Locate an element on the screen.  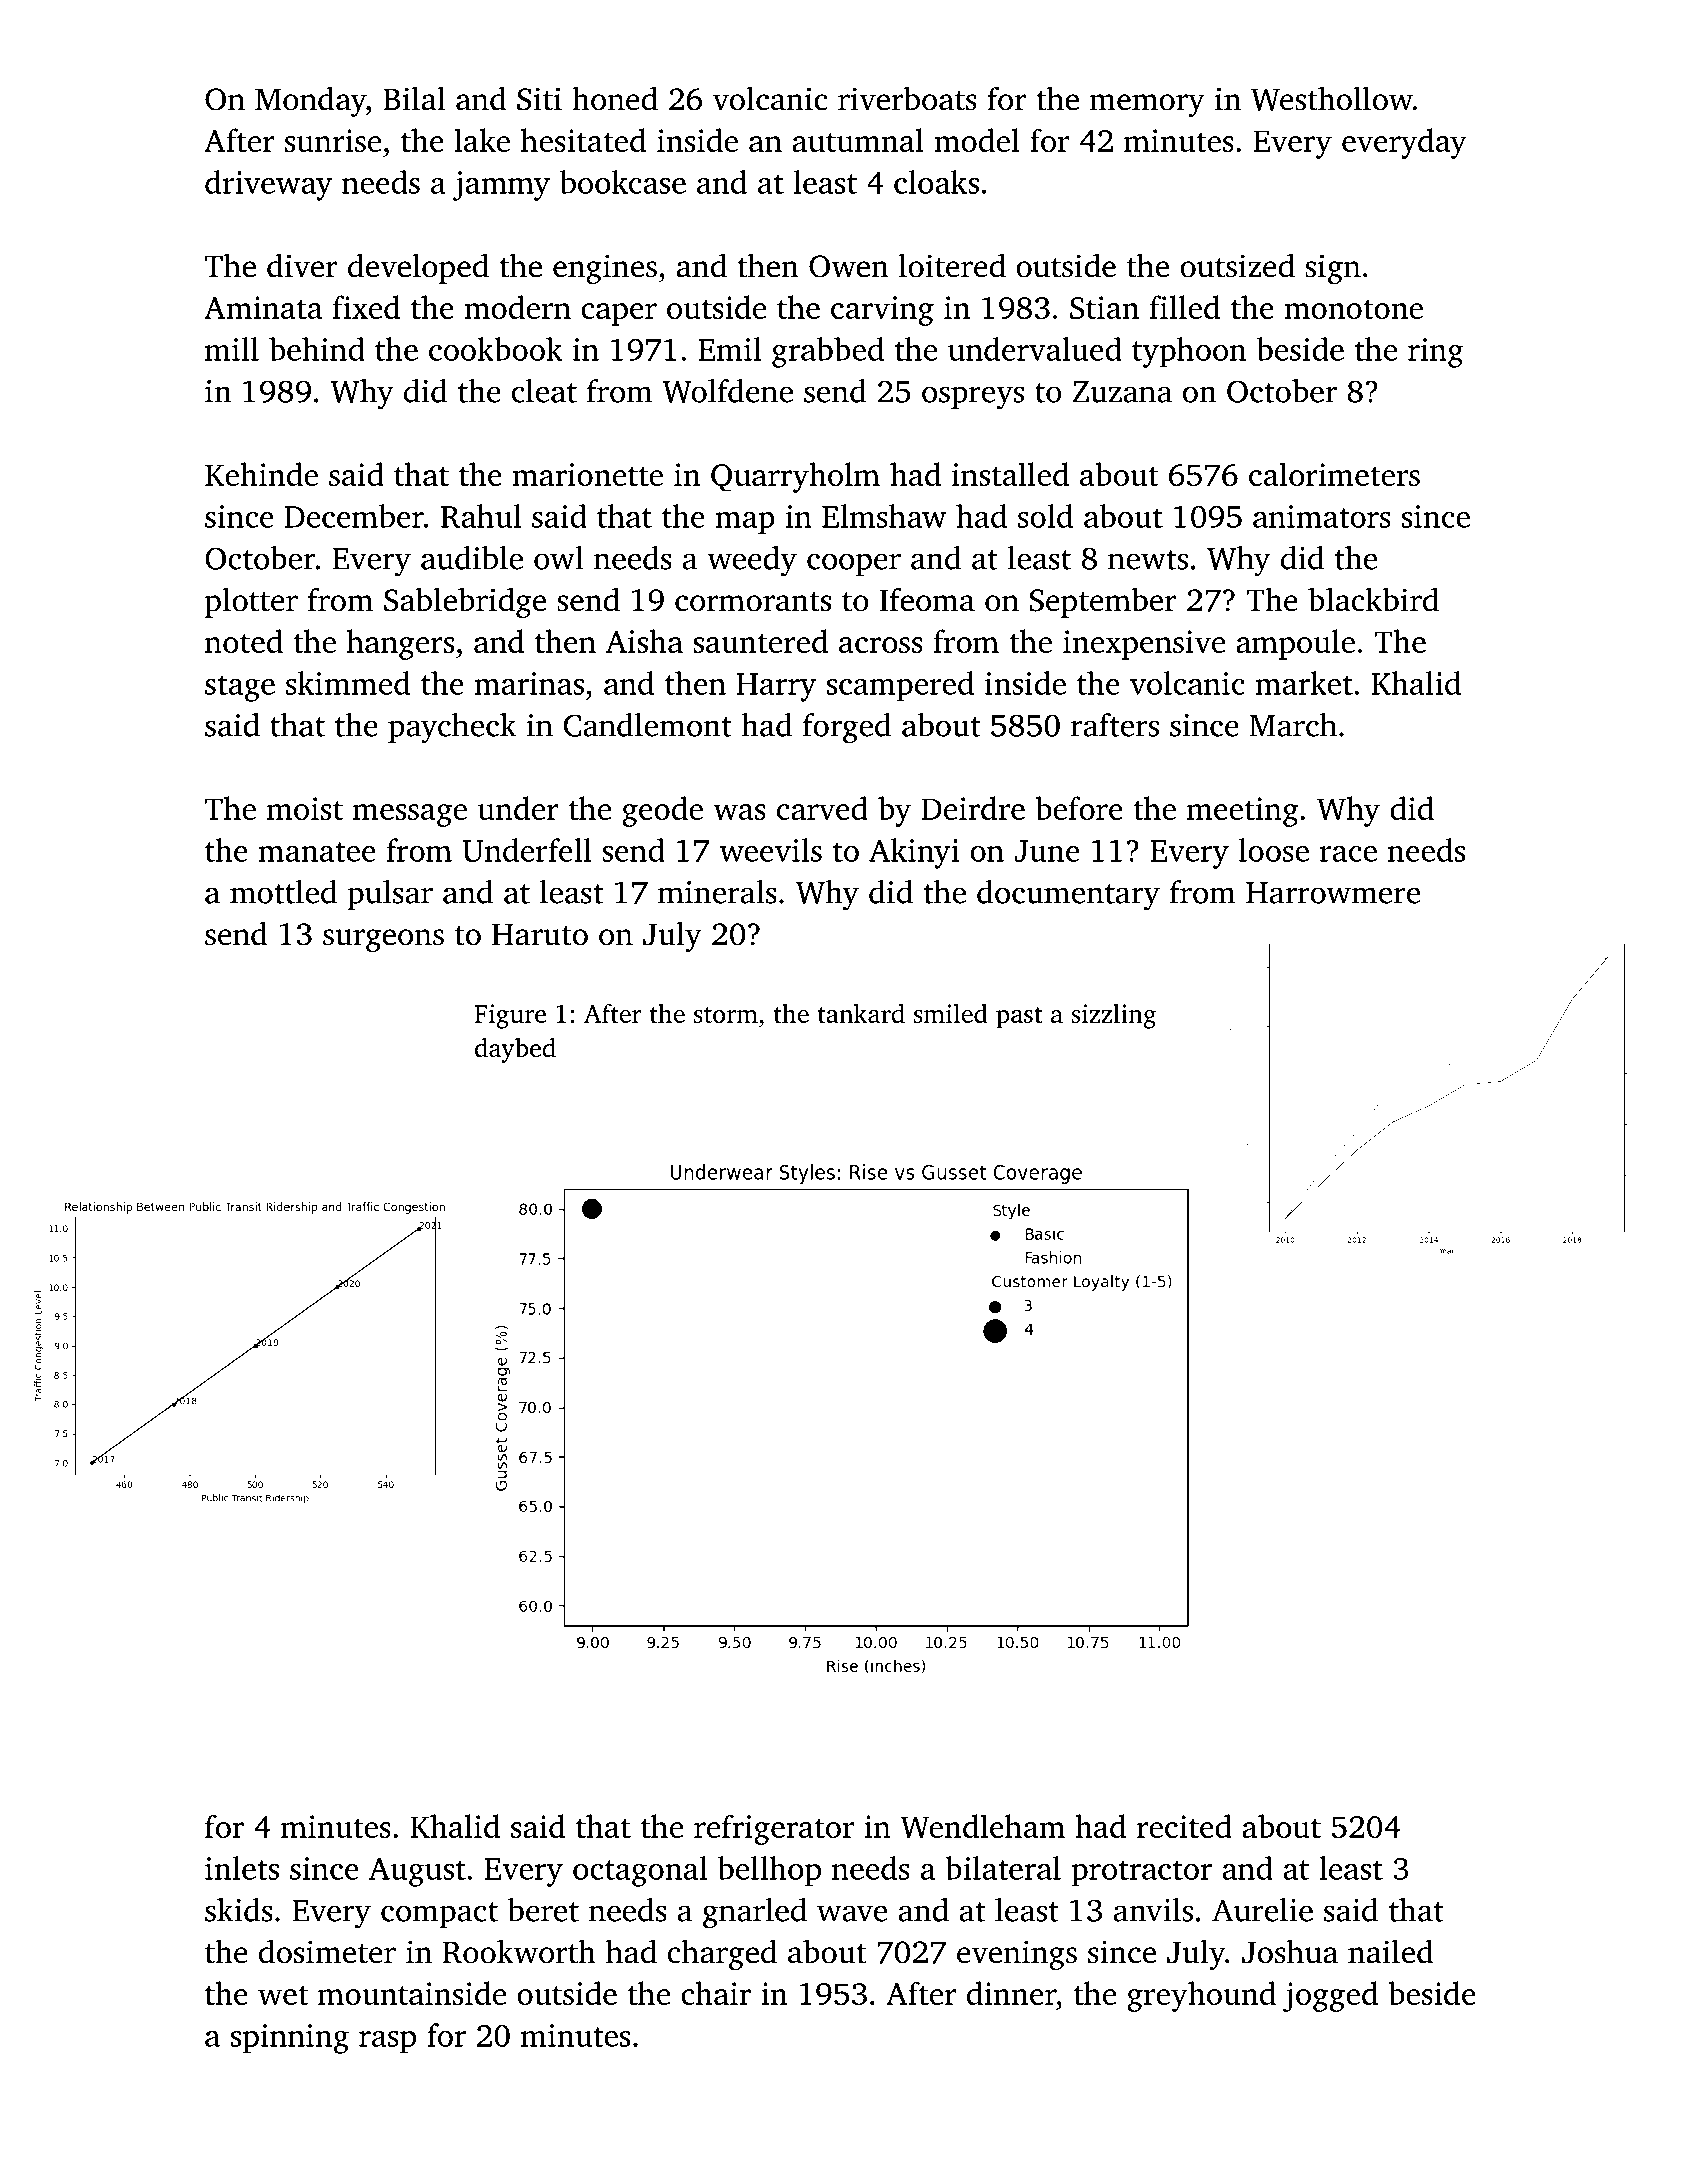
Rahul is located at coordinates (481, 516).
